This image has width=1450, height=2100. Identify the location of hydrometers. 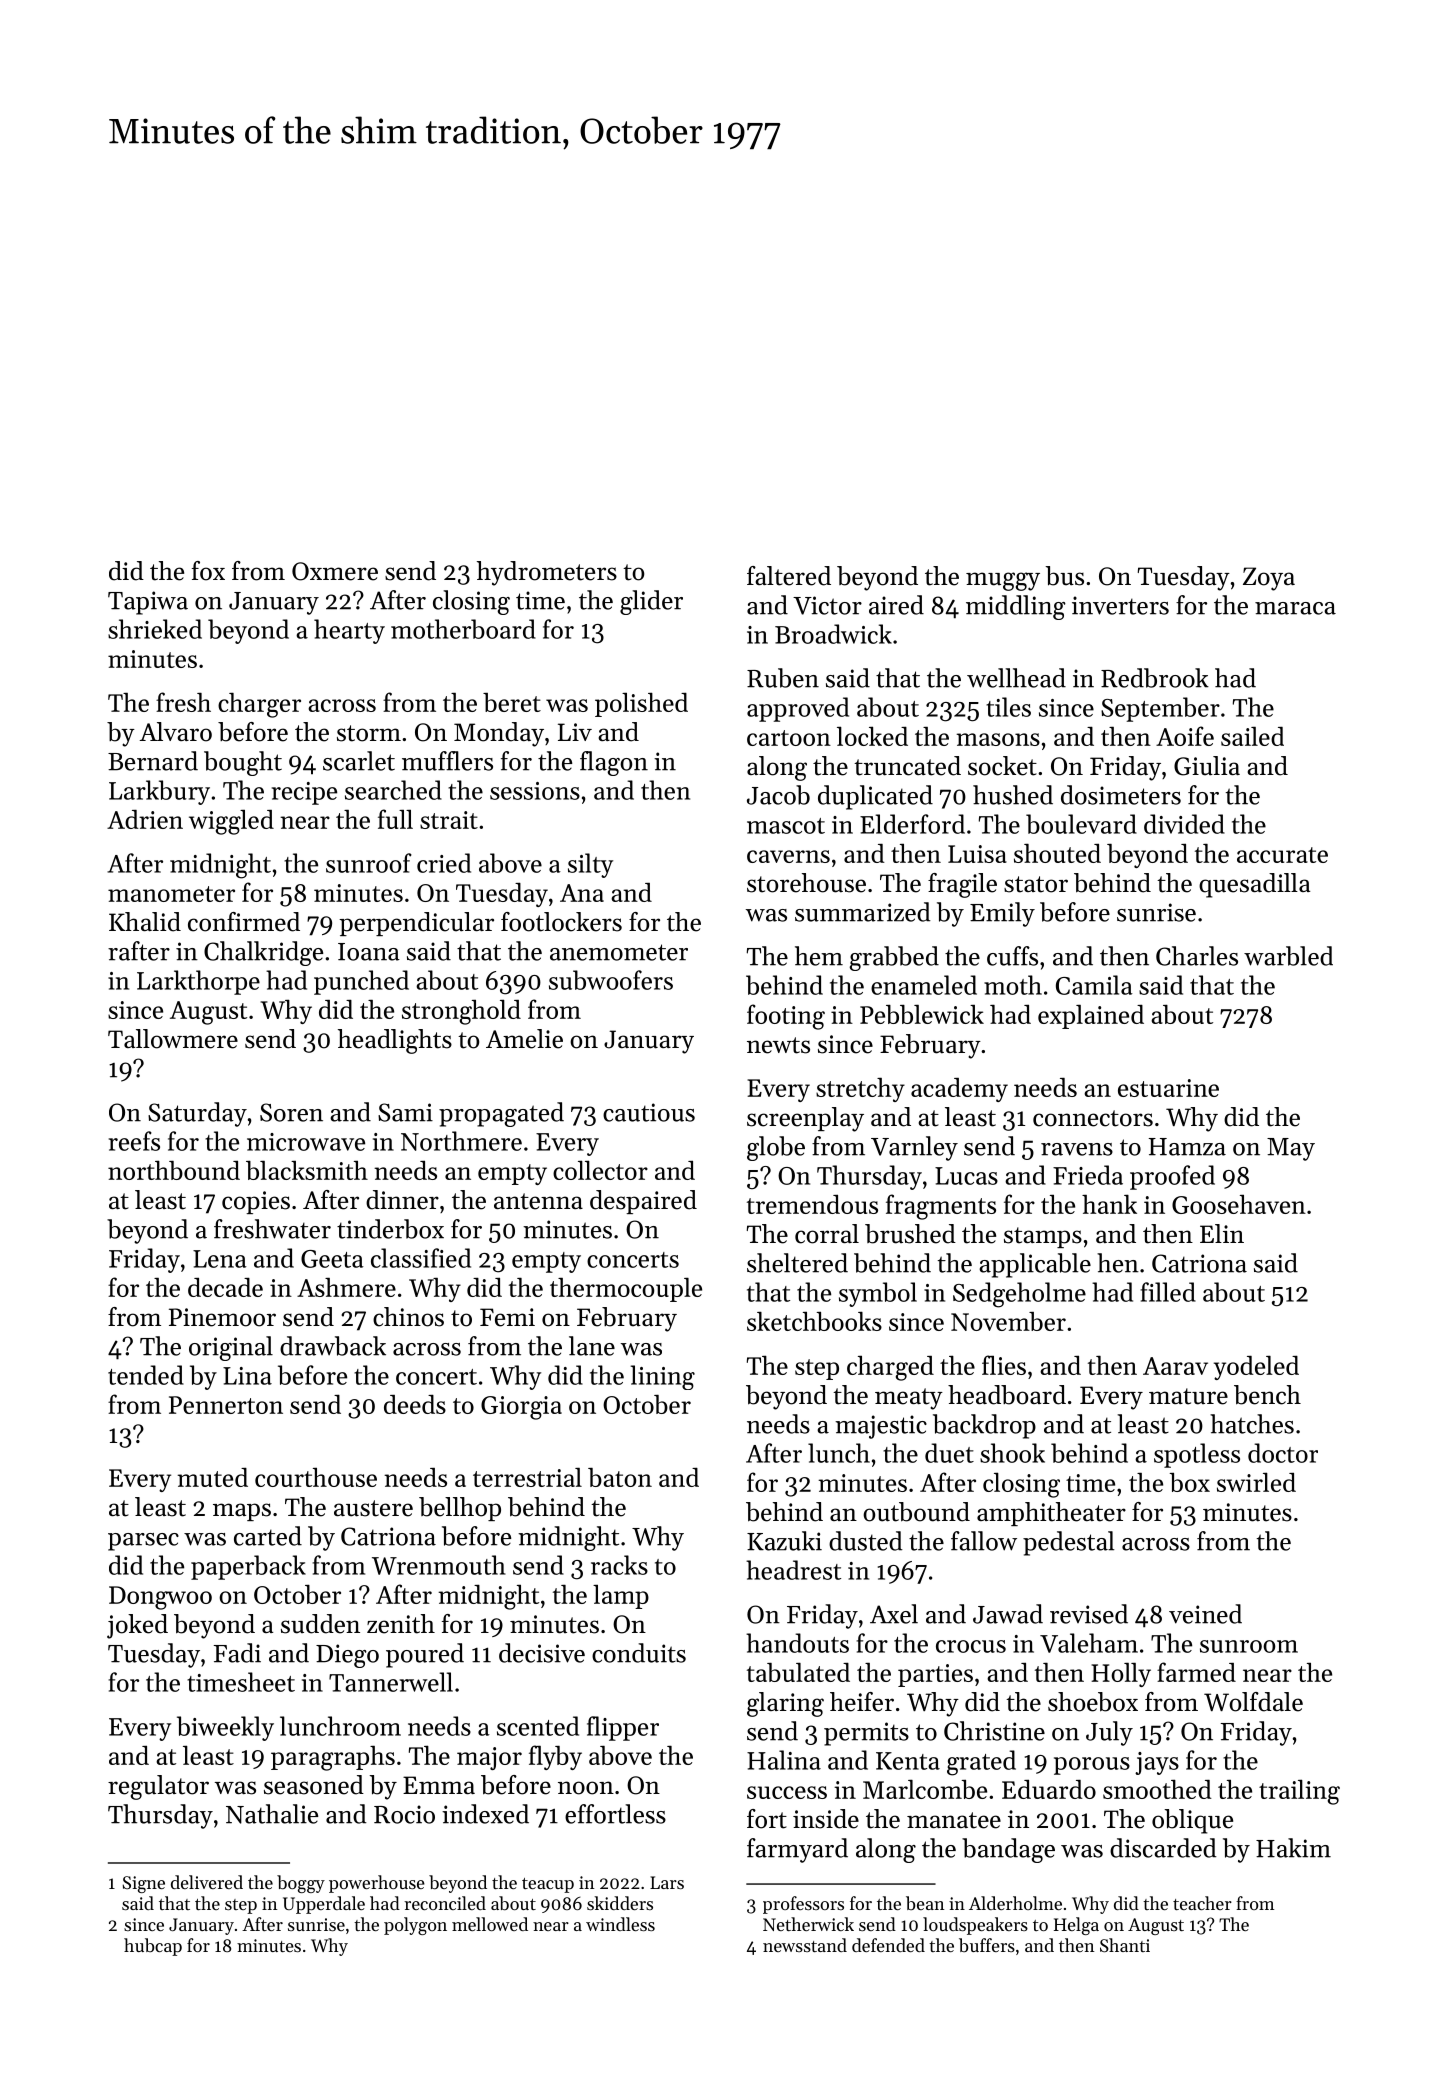
(547, 573).
